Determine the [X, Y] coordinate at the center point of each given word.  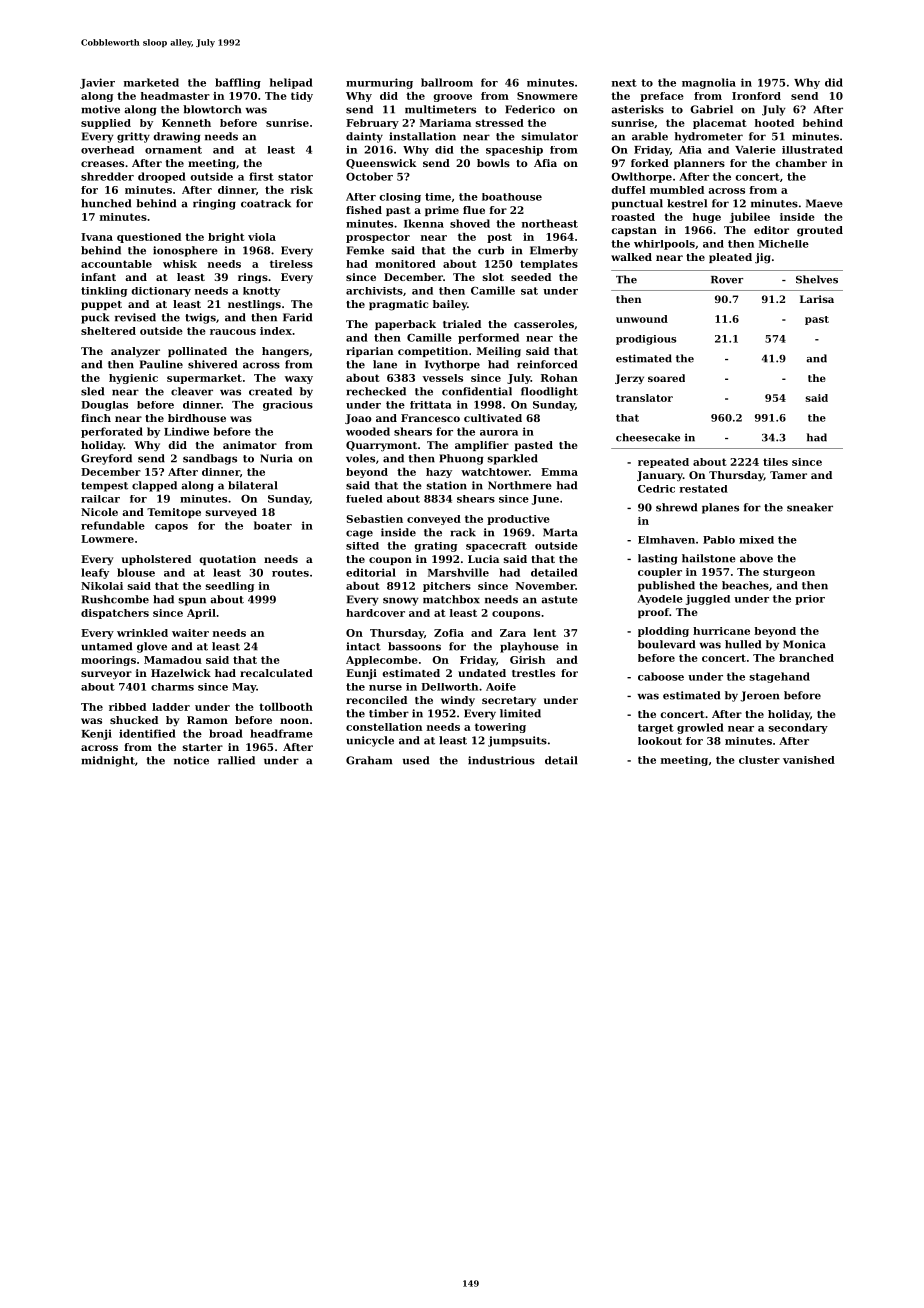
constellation [384, 727]
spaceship [514, 151]
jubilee [749, 218]
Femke [365, 250]
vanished [809, 760]
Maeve [824, 203]
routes [290, 573]
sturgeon [789, 573]
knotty [261, 292]
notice [191, 760]
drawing [176, 137]
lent [545, 633]
